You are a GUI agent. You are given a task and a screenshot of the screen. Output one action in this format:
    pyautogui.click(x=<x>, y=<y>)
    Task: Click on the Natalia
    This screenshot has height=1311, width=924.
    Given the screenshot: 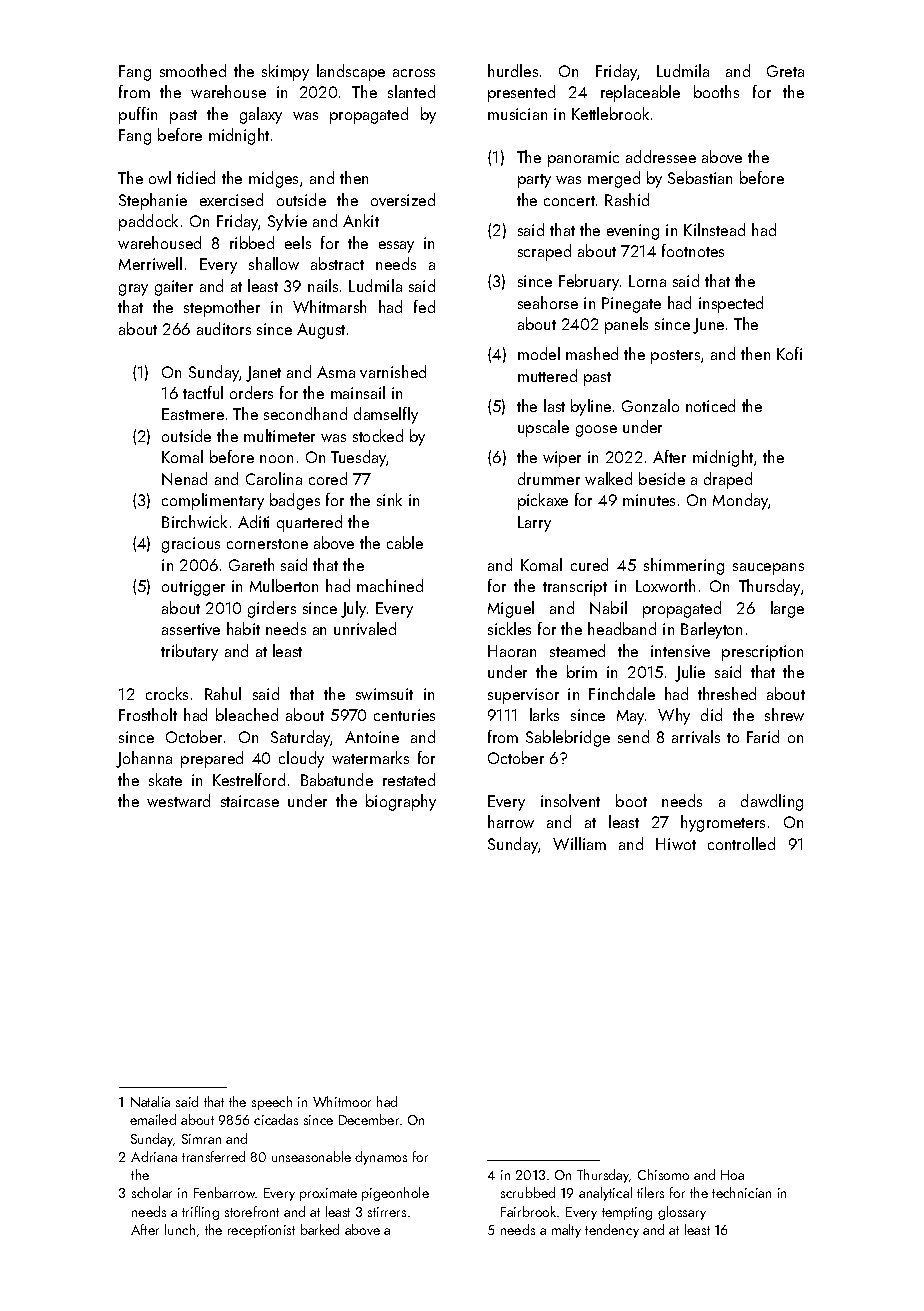 What is the action you would take?
    pyautogui.click(x=150, y=1101)
